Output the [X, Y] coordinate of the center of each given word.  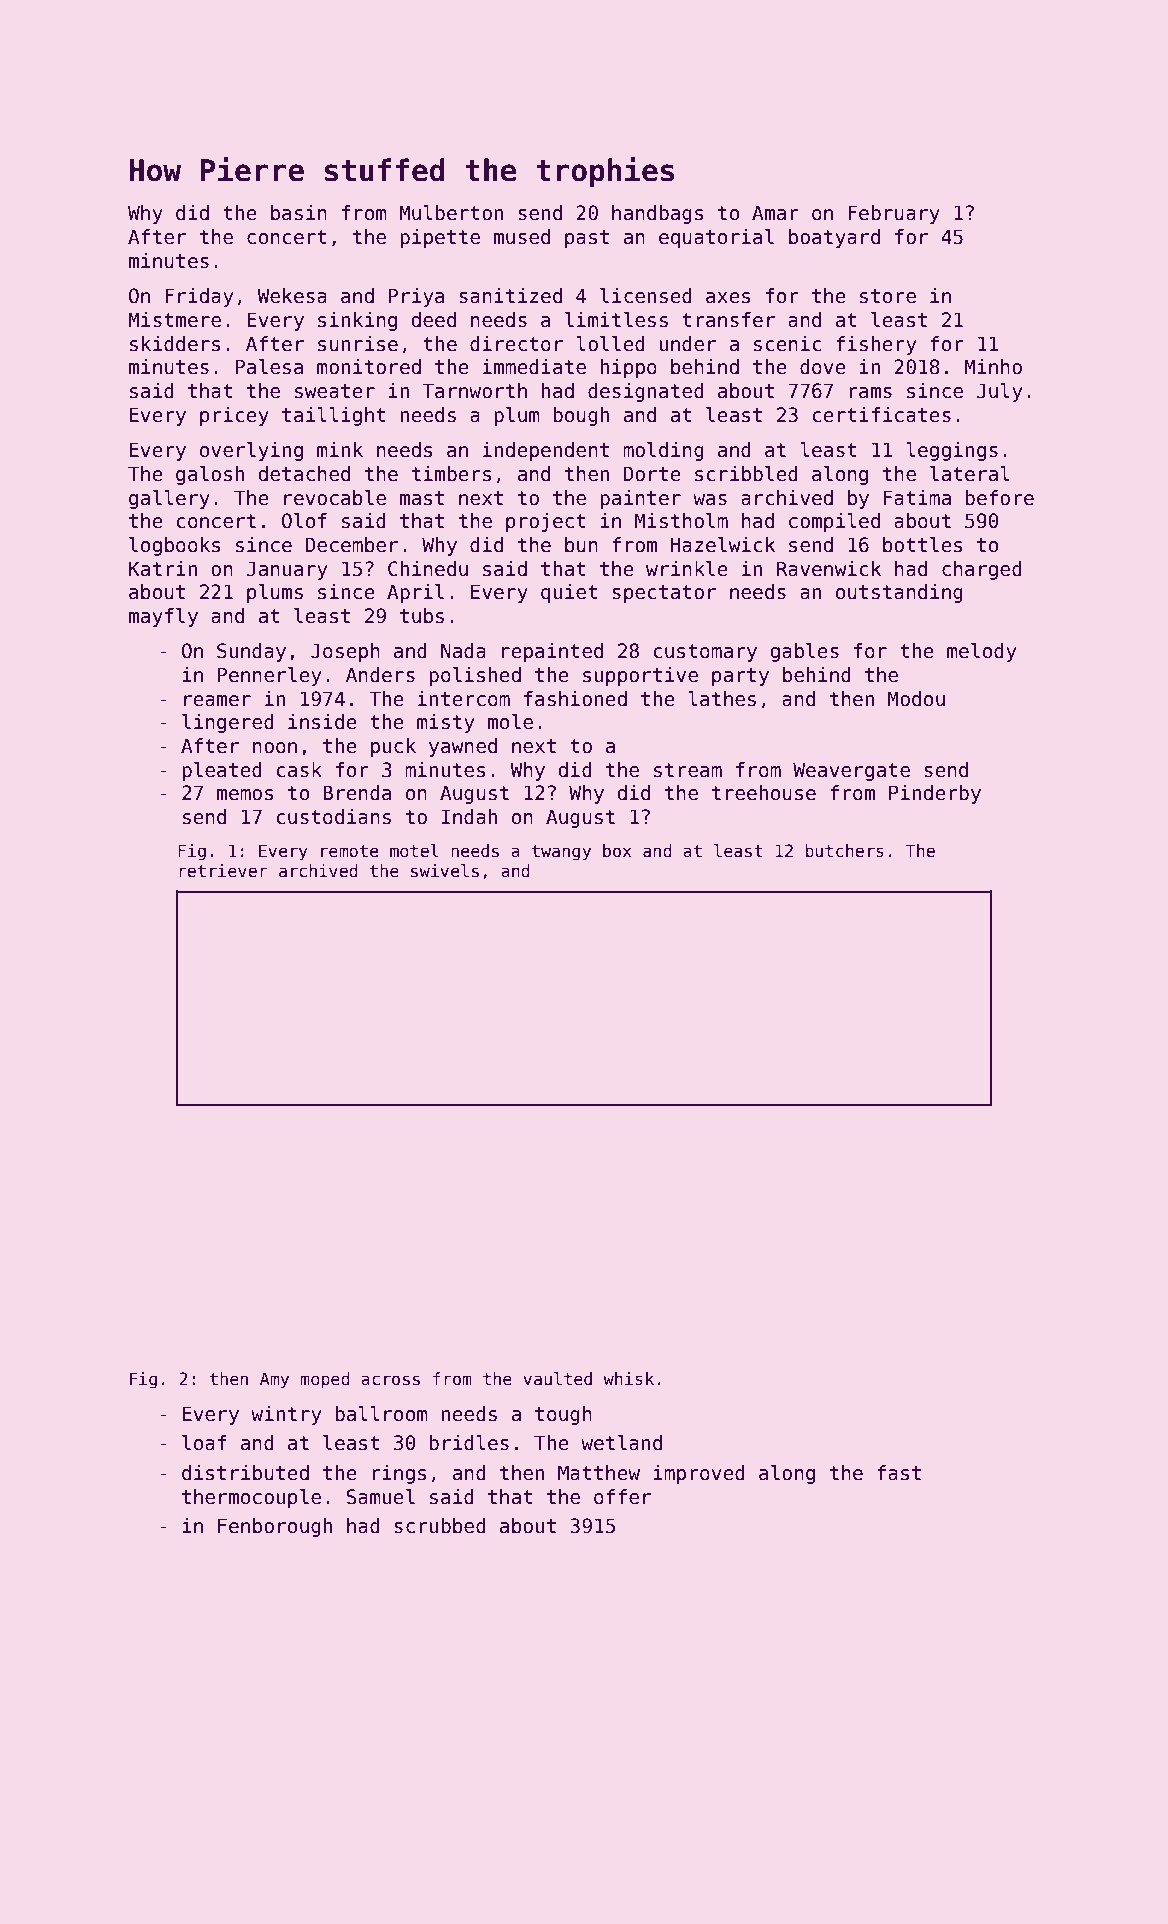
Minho [993, 367]
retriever [223, 871]
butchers [845, 851]
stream [688, 770]
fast [899, 1473]
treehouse [764, 793]
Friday [199, 297]
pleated [222, 771]
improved [699, 1474]
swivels [445, 871]
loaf [204, 1443]
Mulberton [451, 213]
